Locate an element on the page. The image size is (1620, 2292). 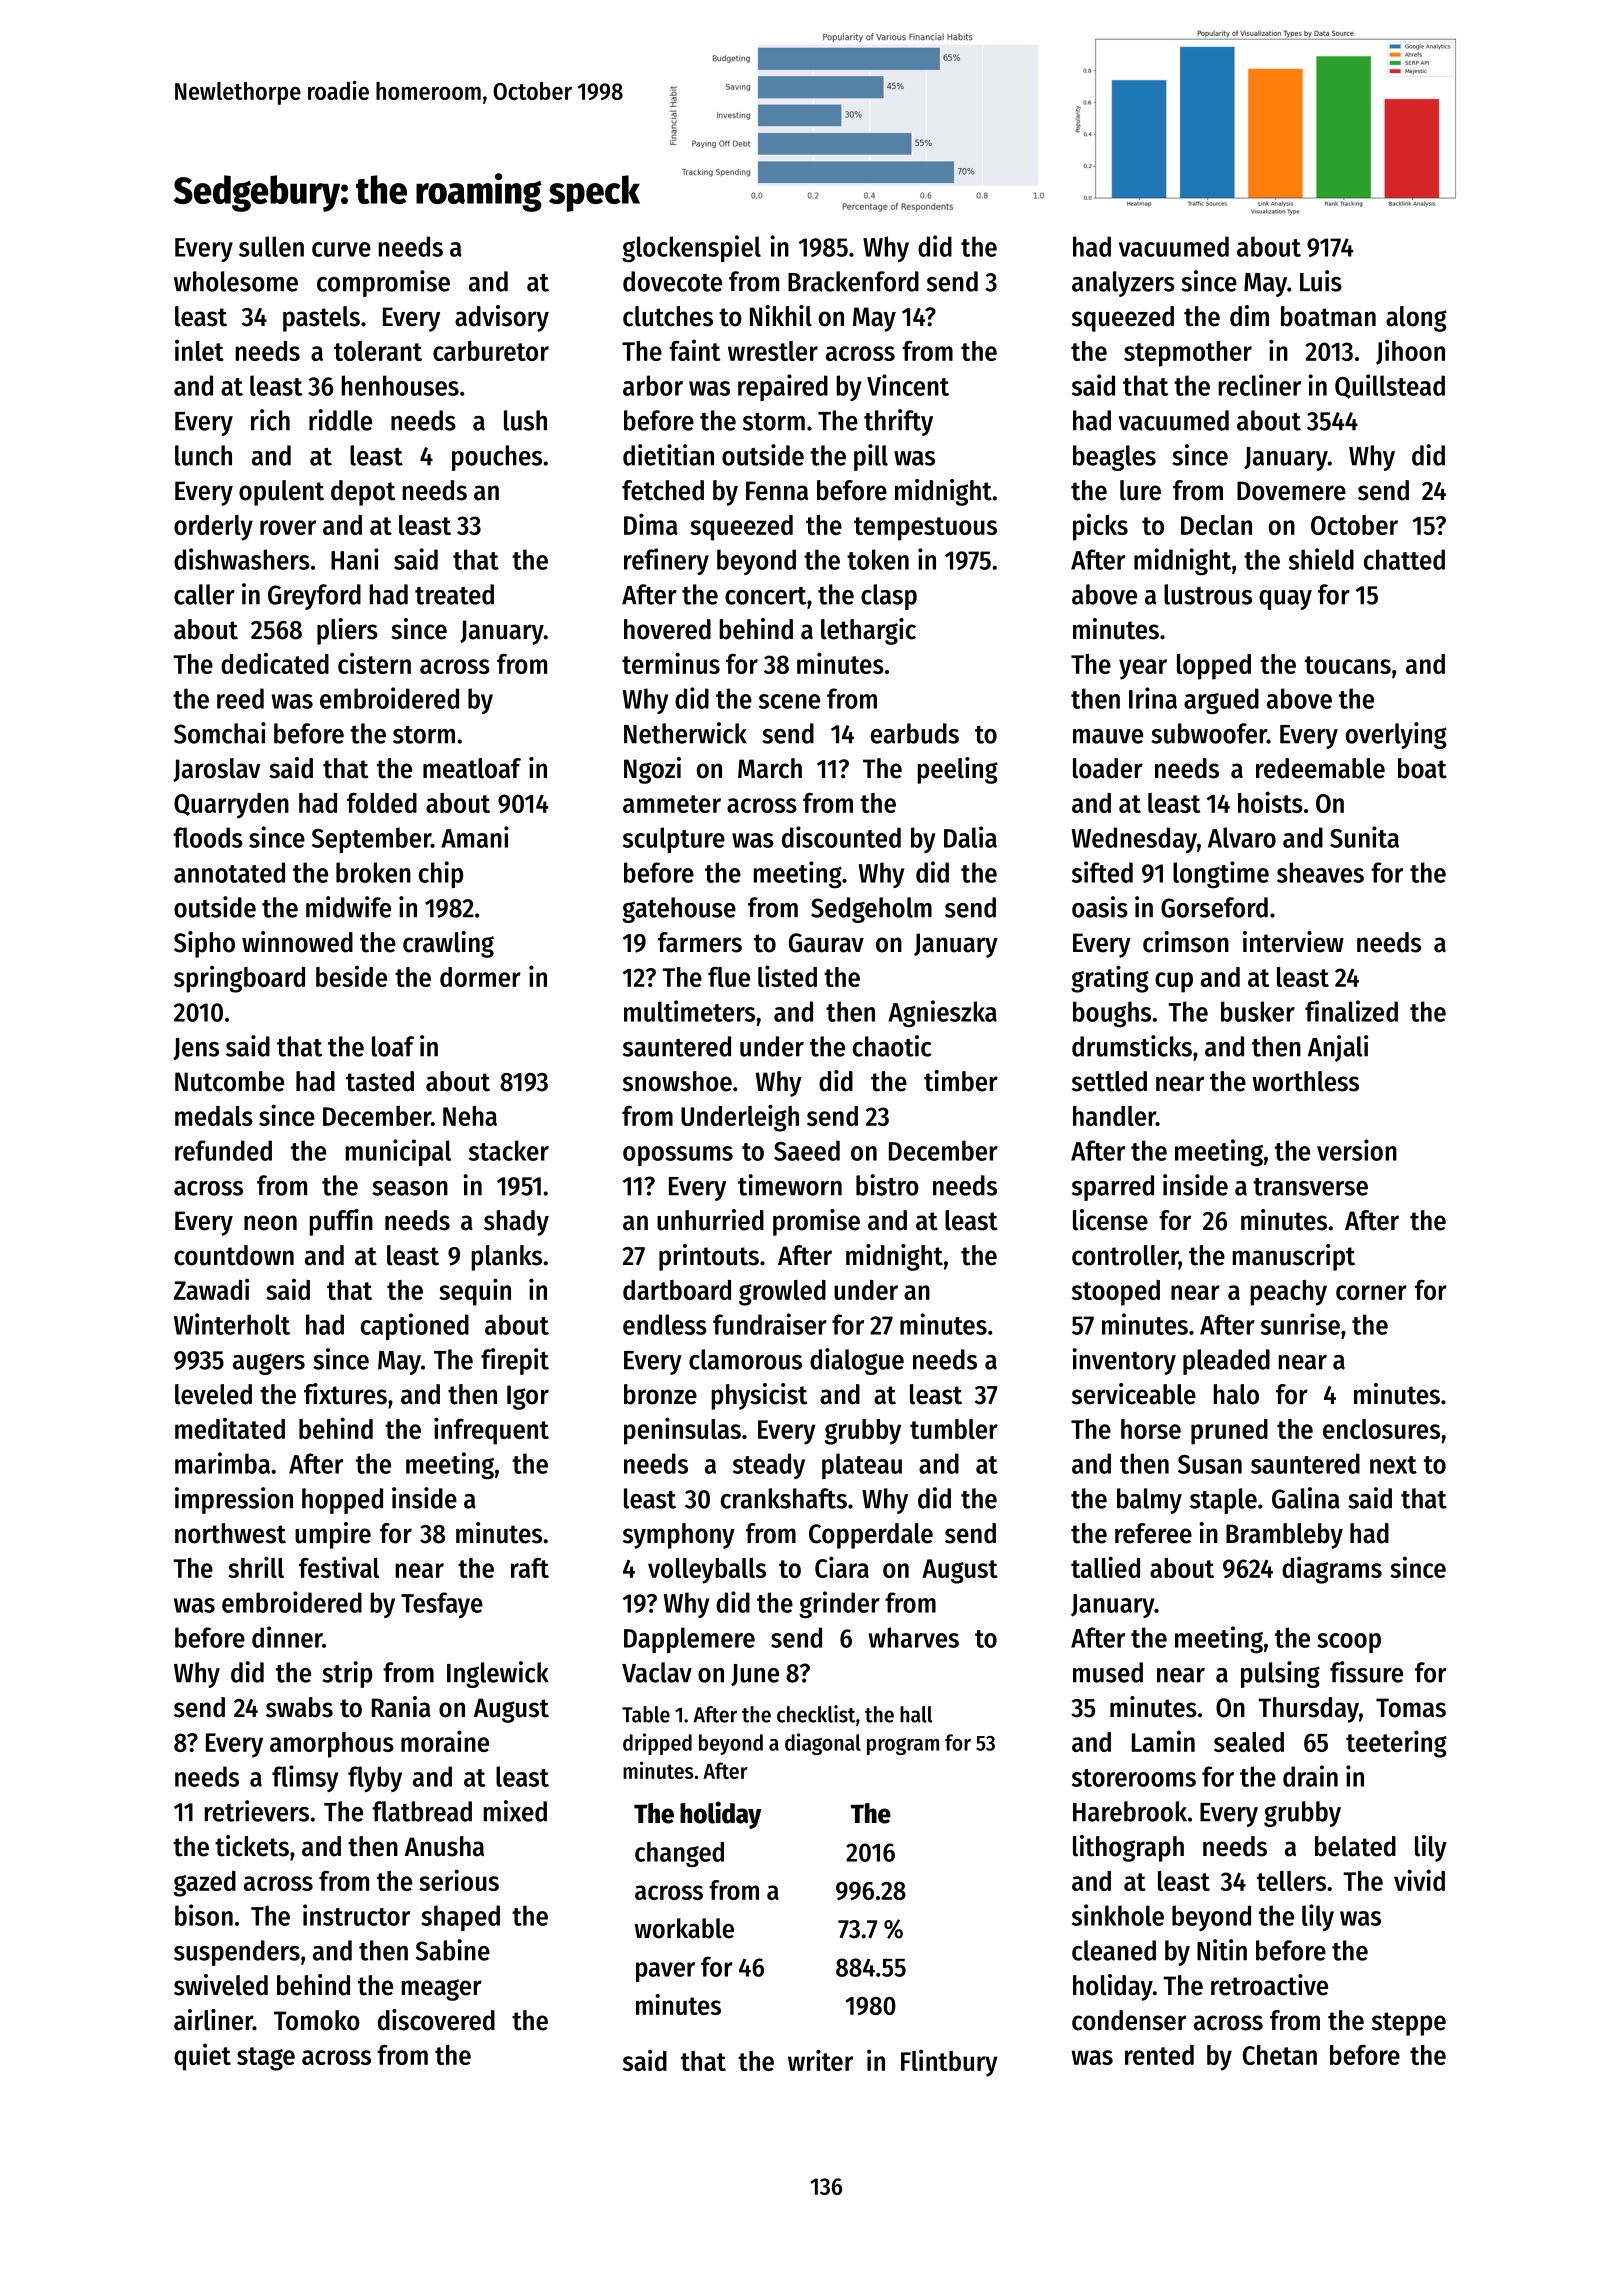
printouts is located at coordinates (709, 1257).
